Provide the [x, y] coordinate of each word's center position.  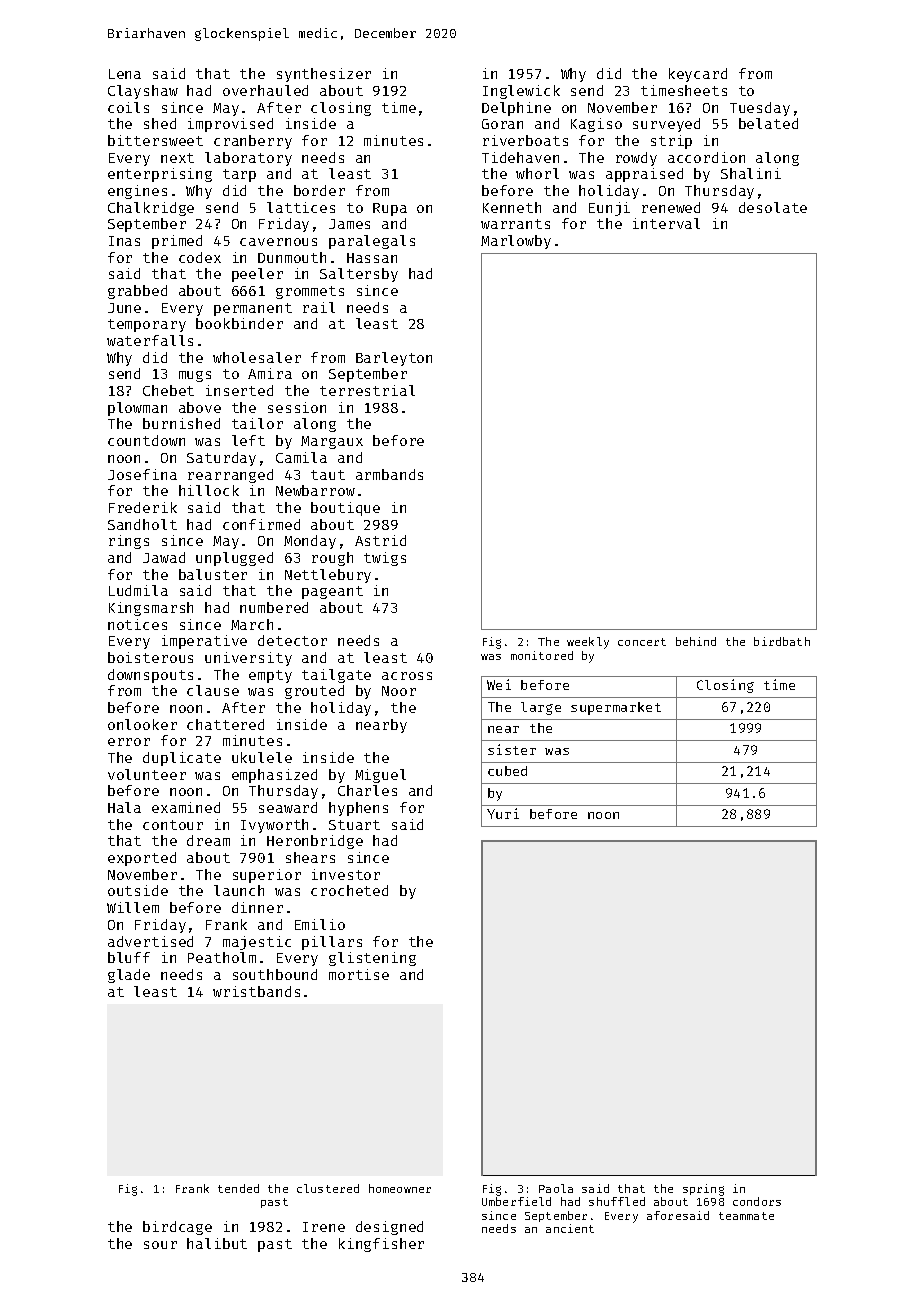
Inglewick [521, 92]
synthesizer [324, 75]
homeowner [400, 1188]
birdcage [177, 1228]
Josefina [142, 474]
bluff [129, 957]
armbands [389, 474]
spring [703, 1190]
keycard [698, 75]
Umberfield [516, 1201]
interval [666, 223]
